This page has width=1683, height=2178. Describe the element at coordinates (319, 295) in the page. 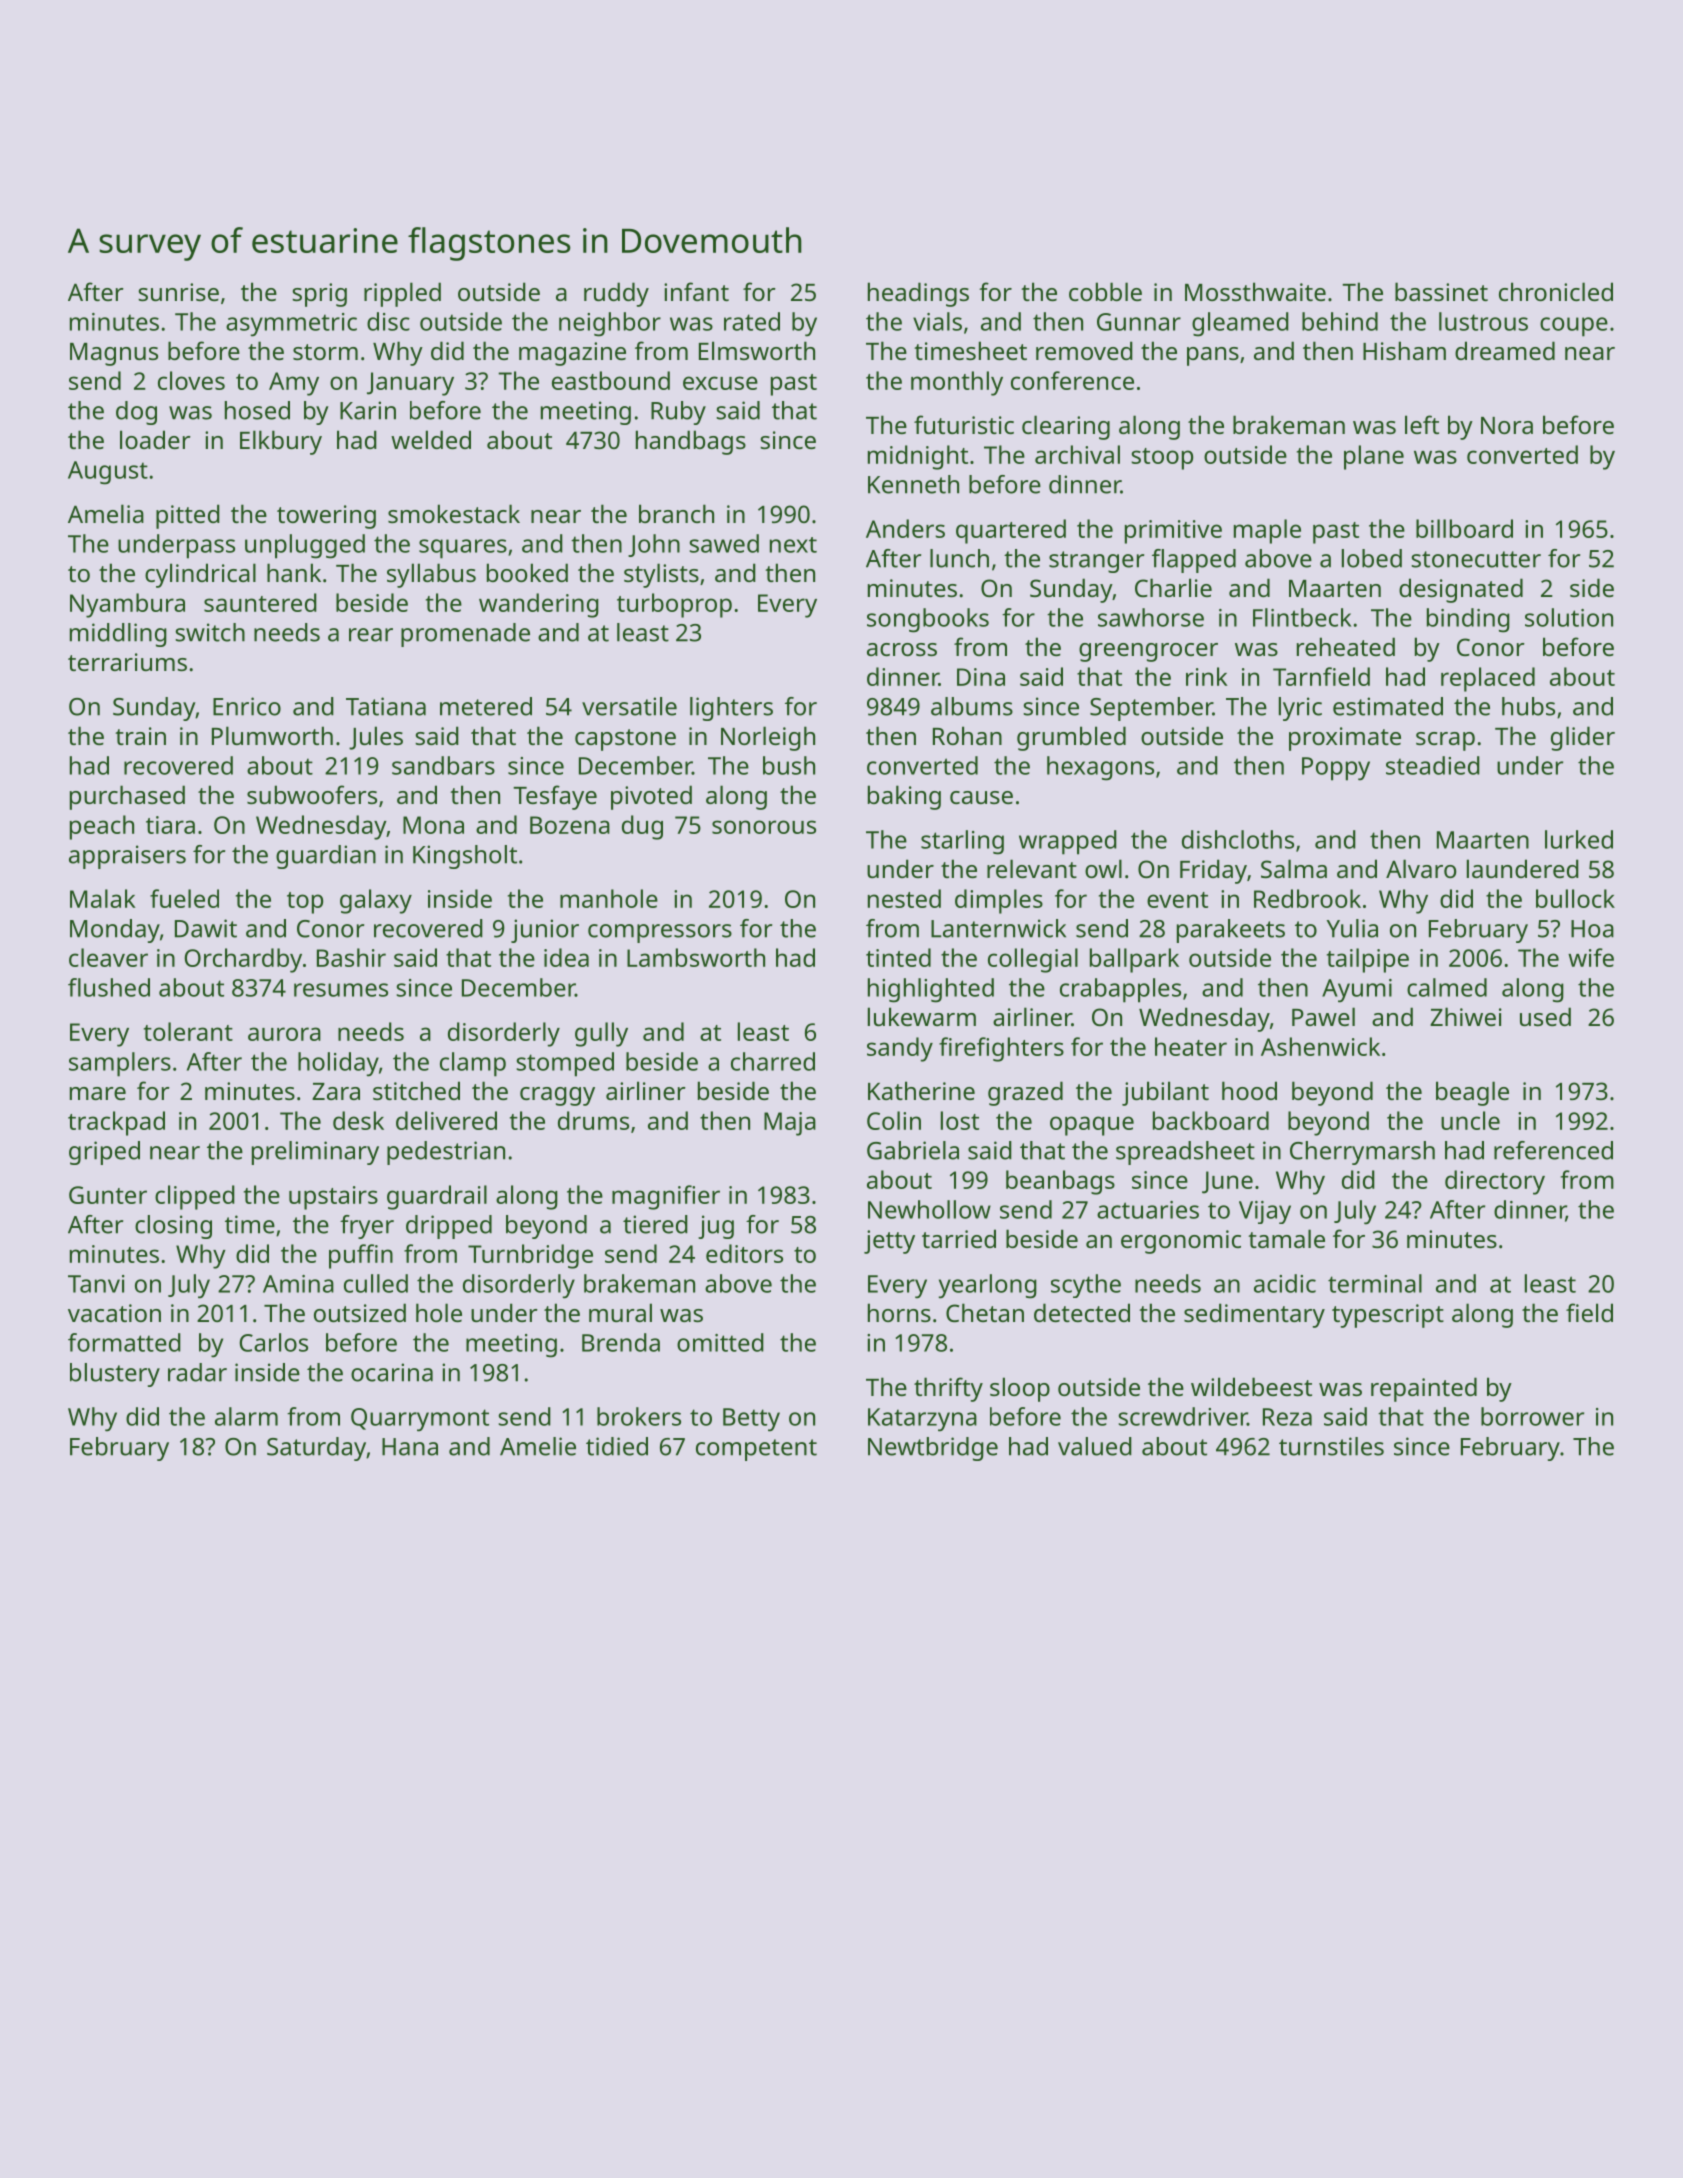

I see `sprig` at that location.
